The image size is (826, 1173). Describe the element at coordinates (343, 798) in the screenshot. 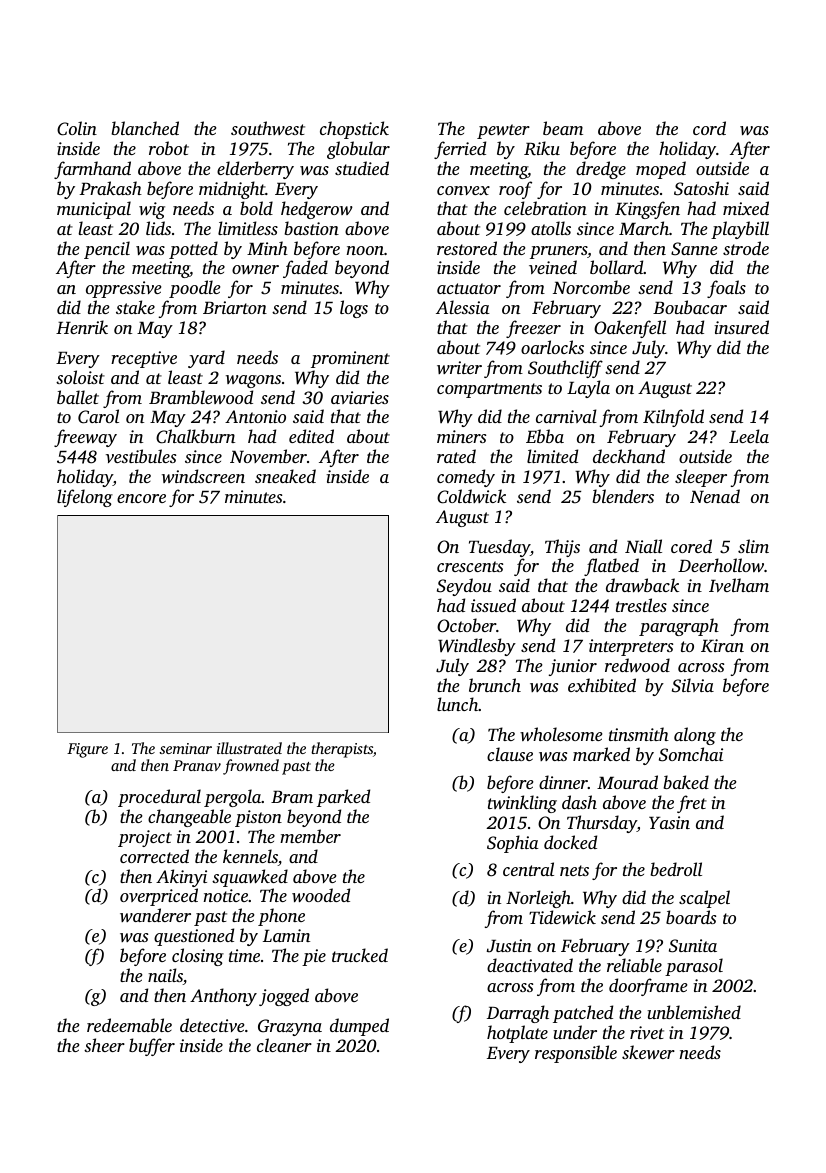

I see `parked` at that location.
